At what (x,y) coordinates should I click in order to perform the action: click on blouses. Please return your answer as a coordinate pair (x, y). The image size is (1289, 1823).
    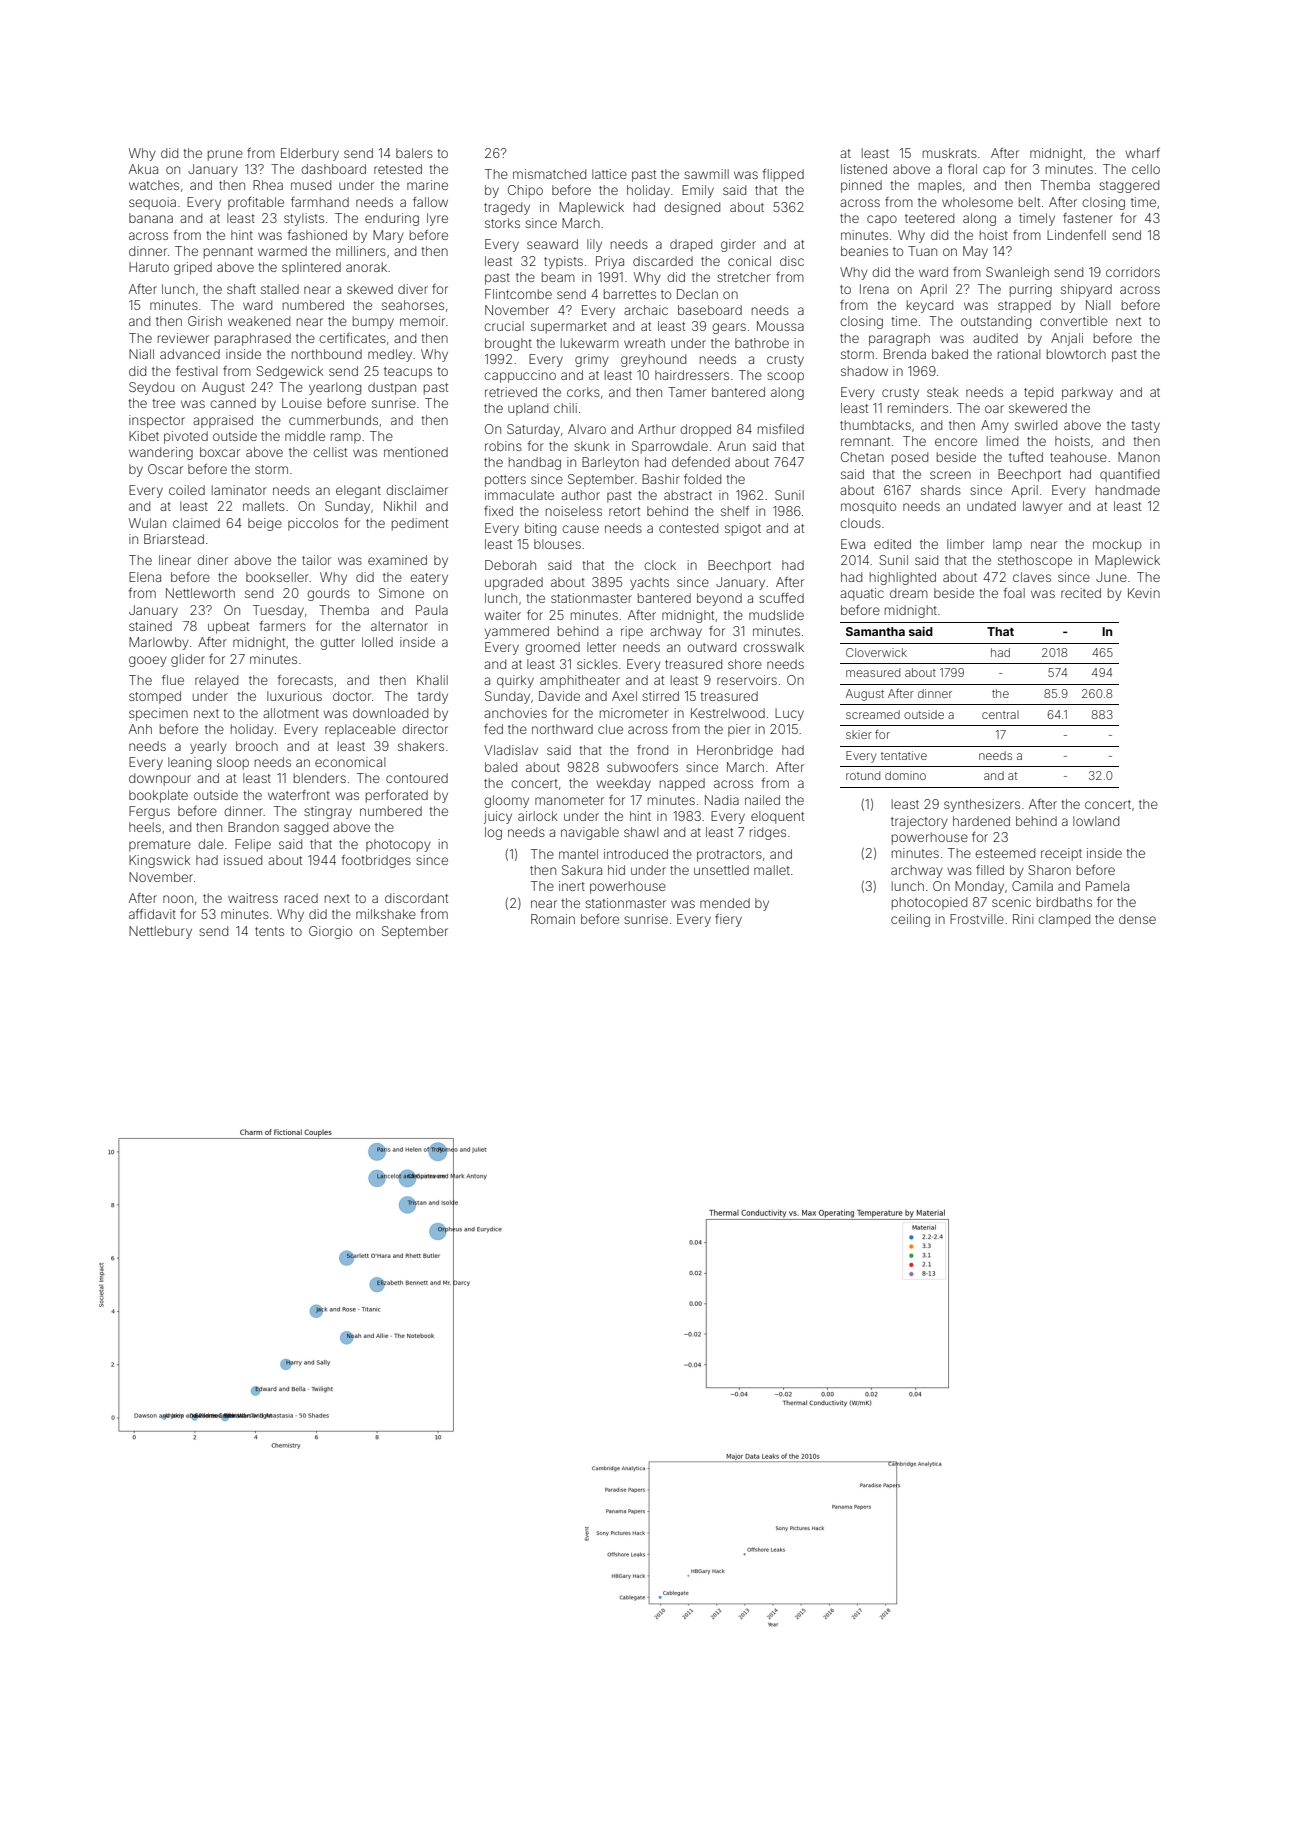
    Looking at the image, I should click on (557, 544).
